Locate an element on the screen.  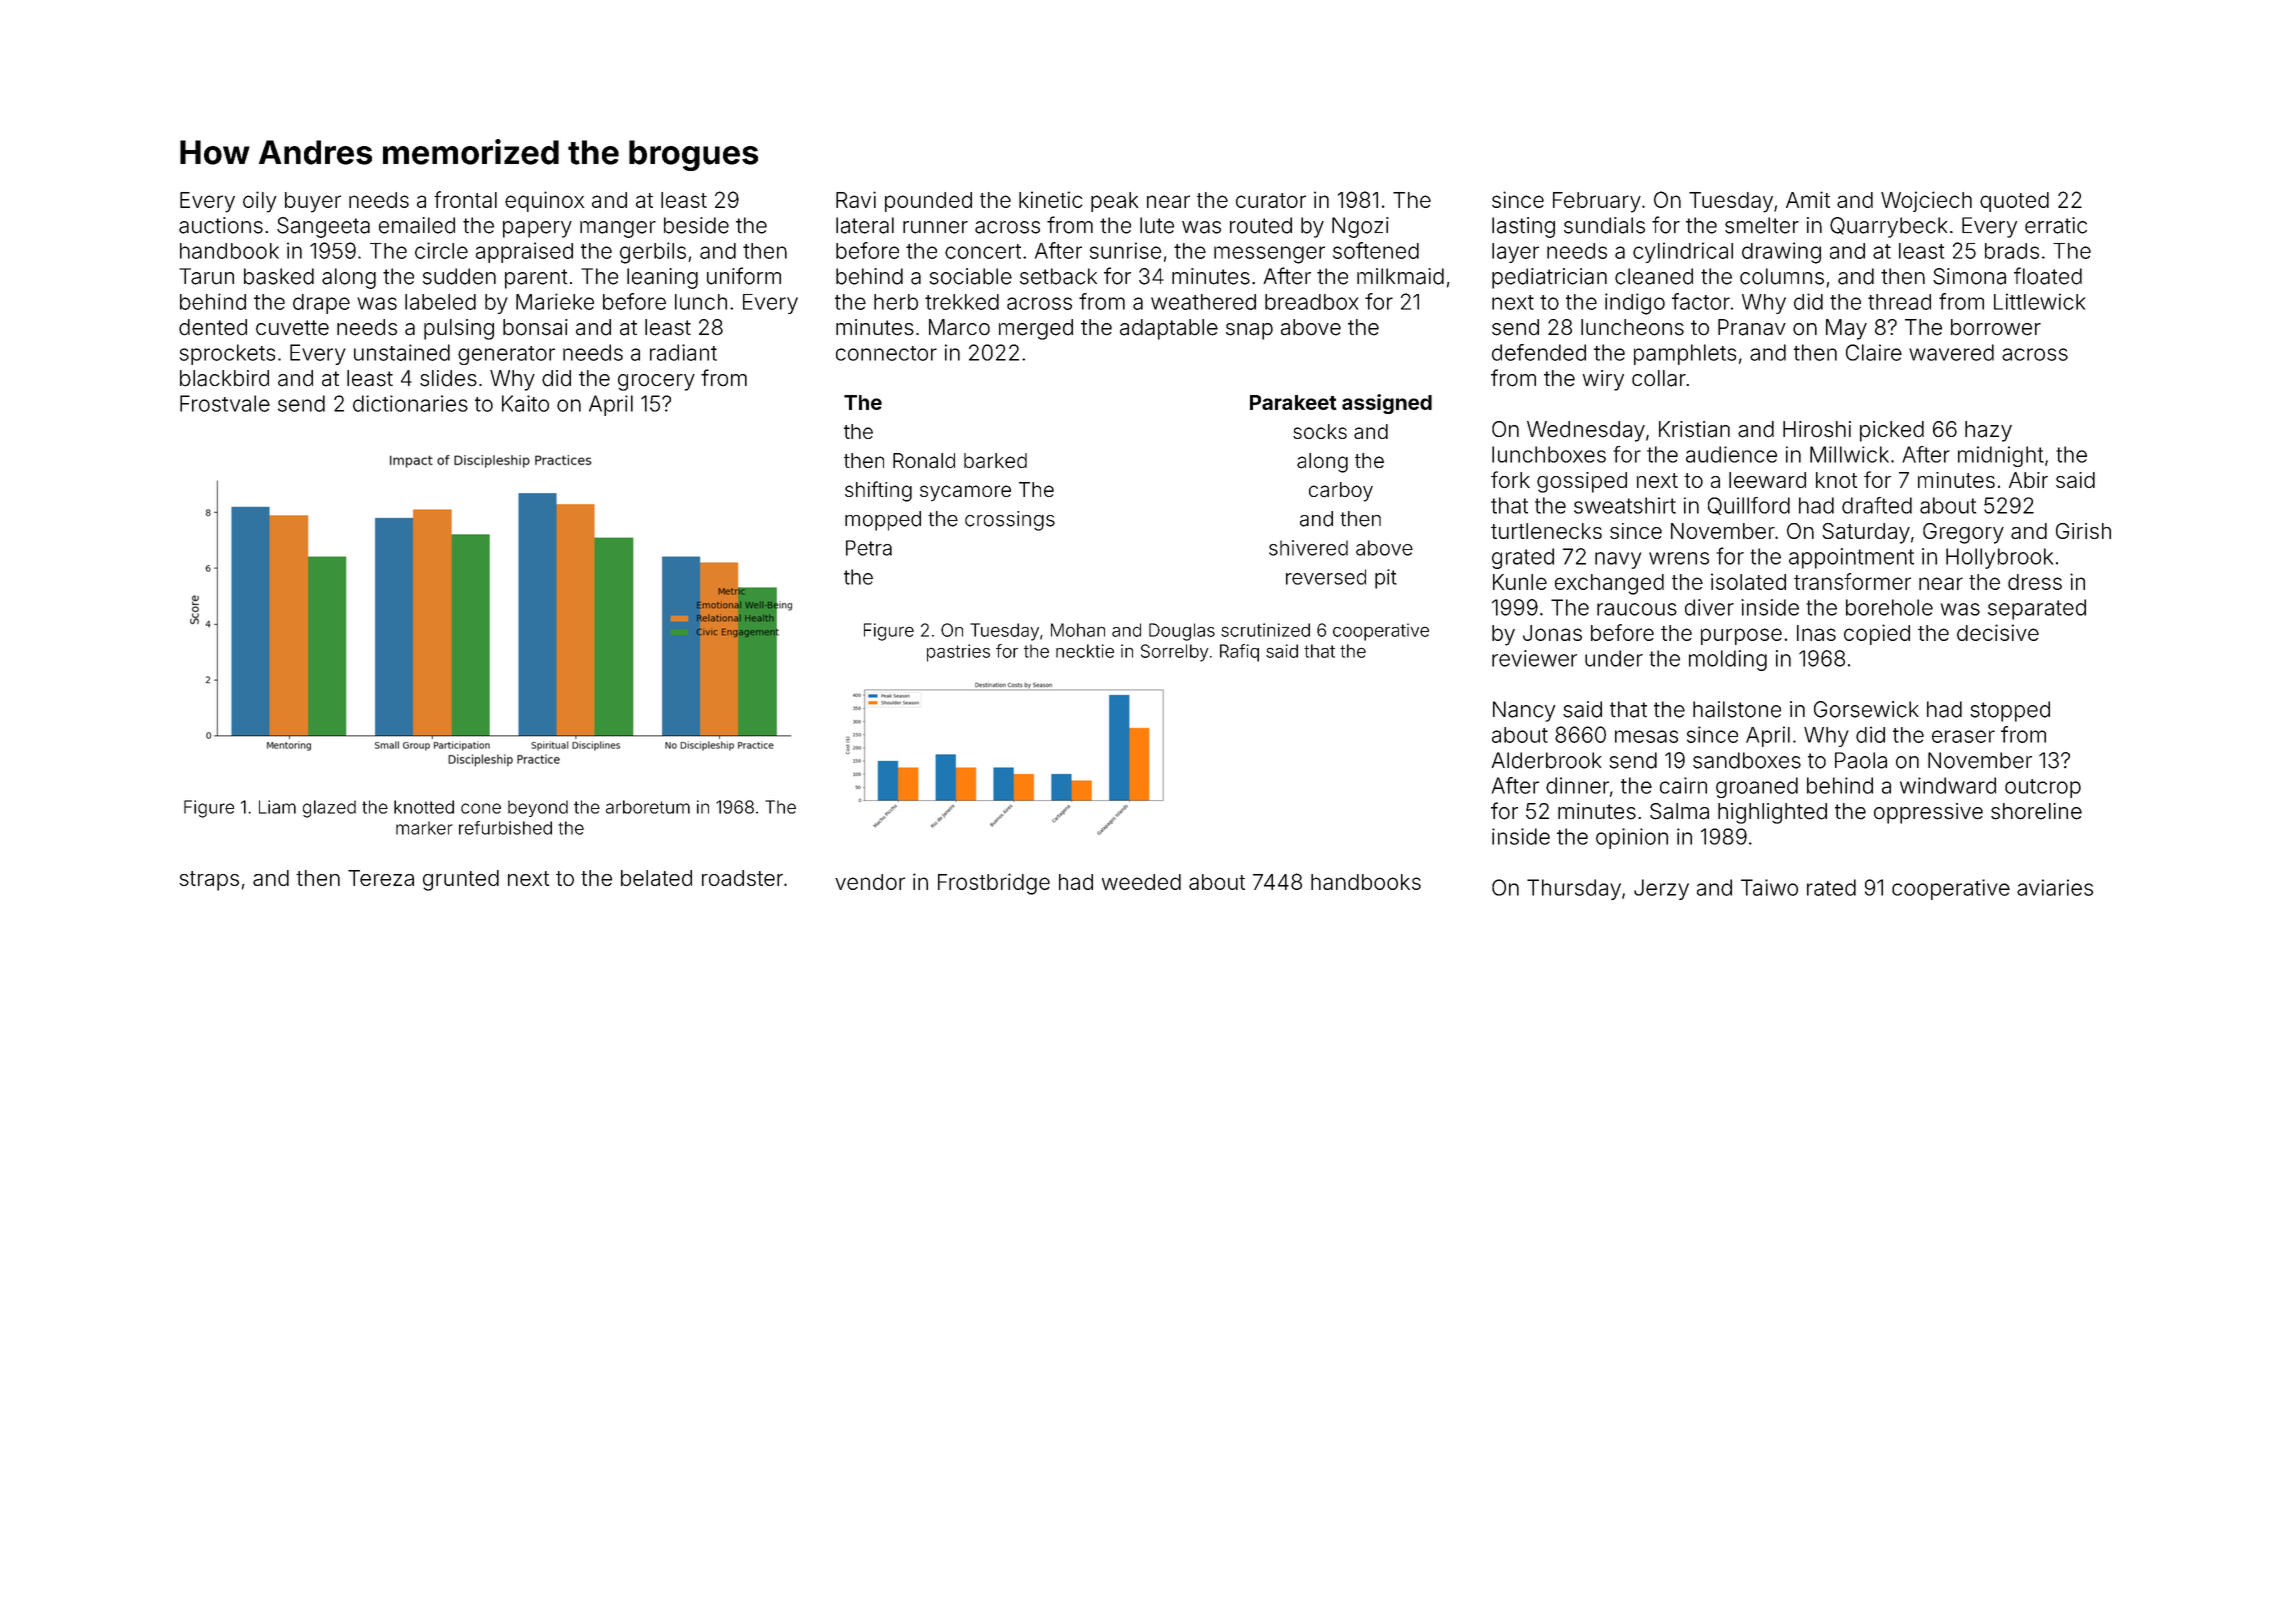
Jerzy is located at coordinates (1661, 889).
